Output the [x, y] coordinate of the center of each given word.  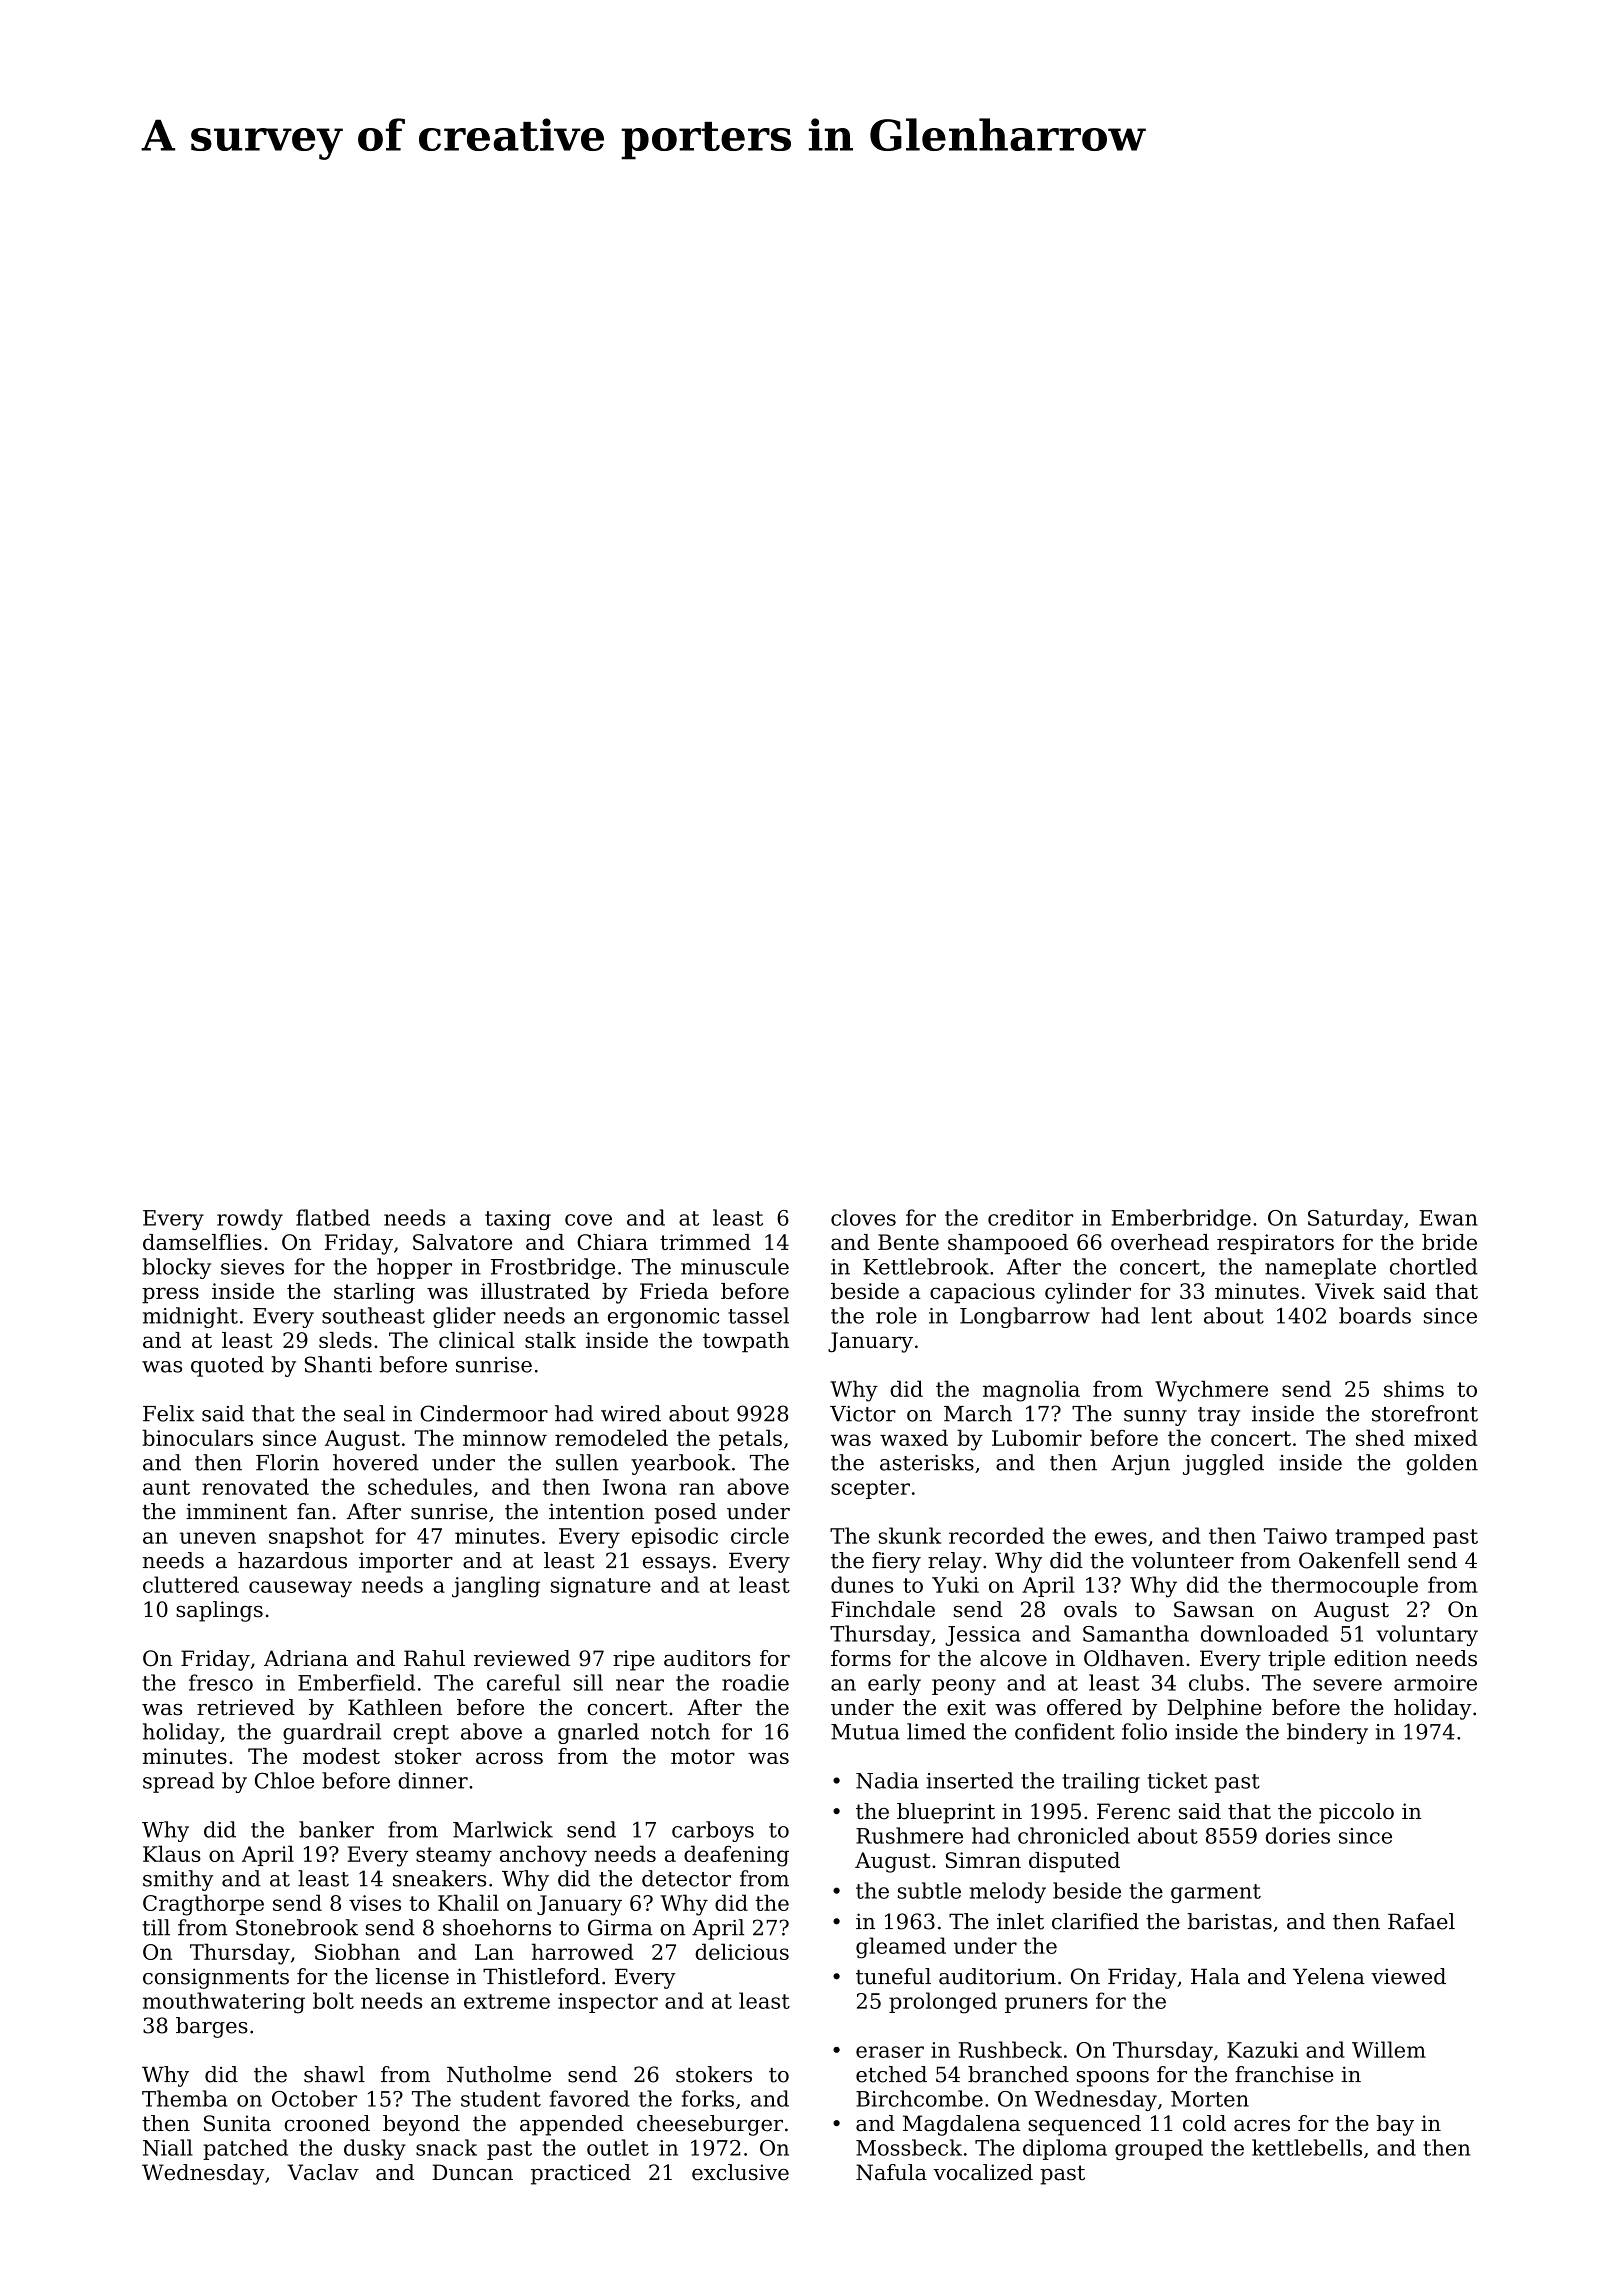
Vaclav [323, 2172]
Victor [863, 1414]
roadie [755, 1682]
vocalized [983, 2172]
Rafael [1421, 1921]
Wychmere [1211, 1391]
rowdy [250, 1219]
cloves [863, 1217]
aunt [166, 1487]
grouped [1159, 2149]
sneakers [439, 1878]
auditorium [997, 1976]
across [509, 1758]
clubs [1216, 1682]
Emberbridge [1181, 1219]
